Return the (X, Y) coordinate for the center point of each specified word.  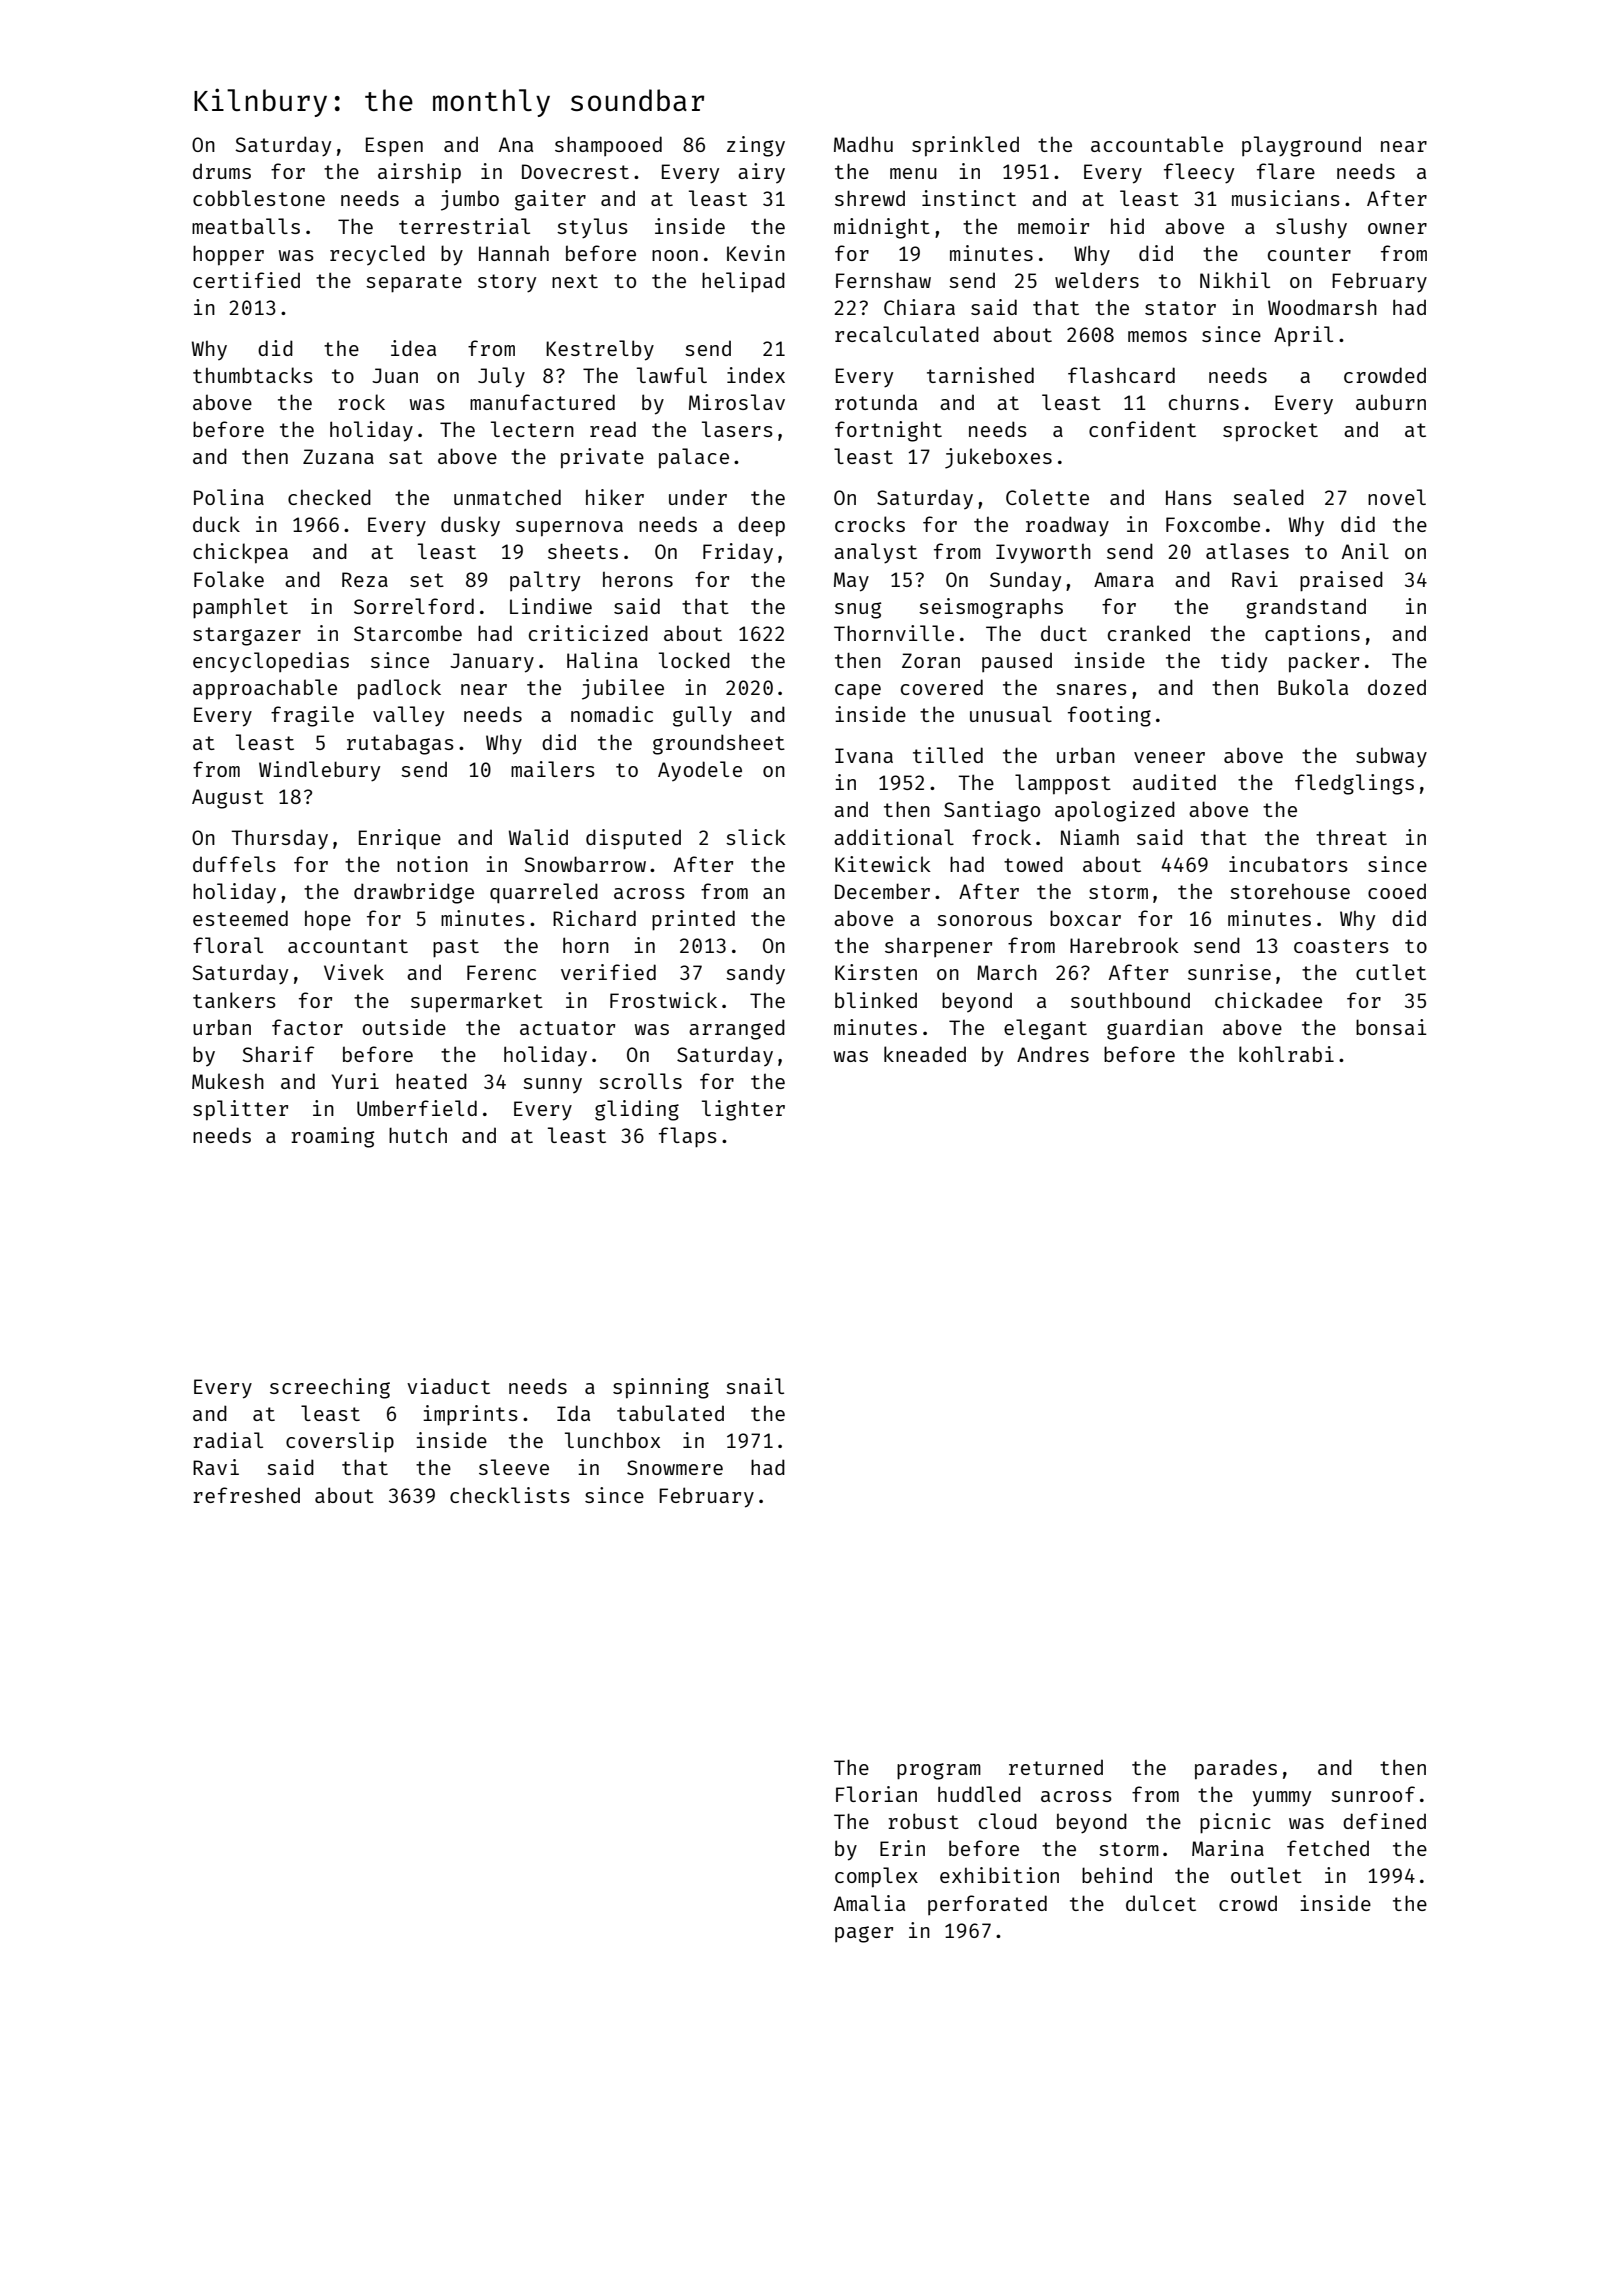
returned (1056, 1767)
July (501, 377)
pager (864, 1934)
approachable (265, 689)
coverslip (340, 1442)
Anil (1365, 551)
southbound (1130, 1000)
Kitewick (883, 864)
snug (858, 610)
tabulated (670, 1413)
